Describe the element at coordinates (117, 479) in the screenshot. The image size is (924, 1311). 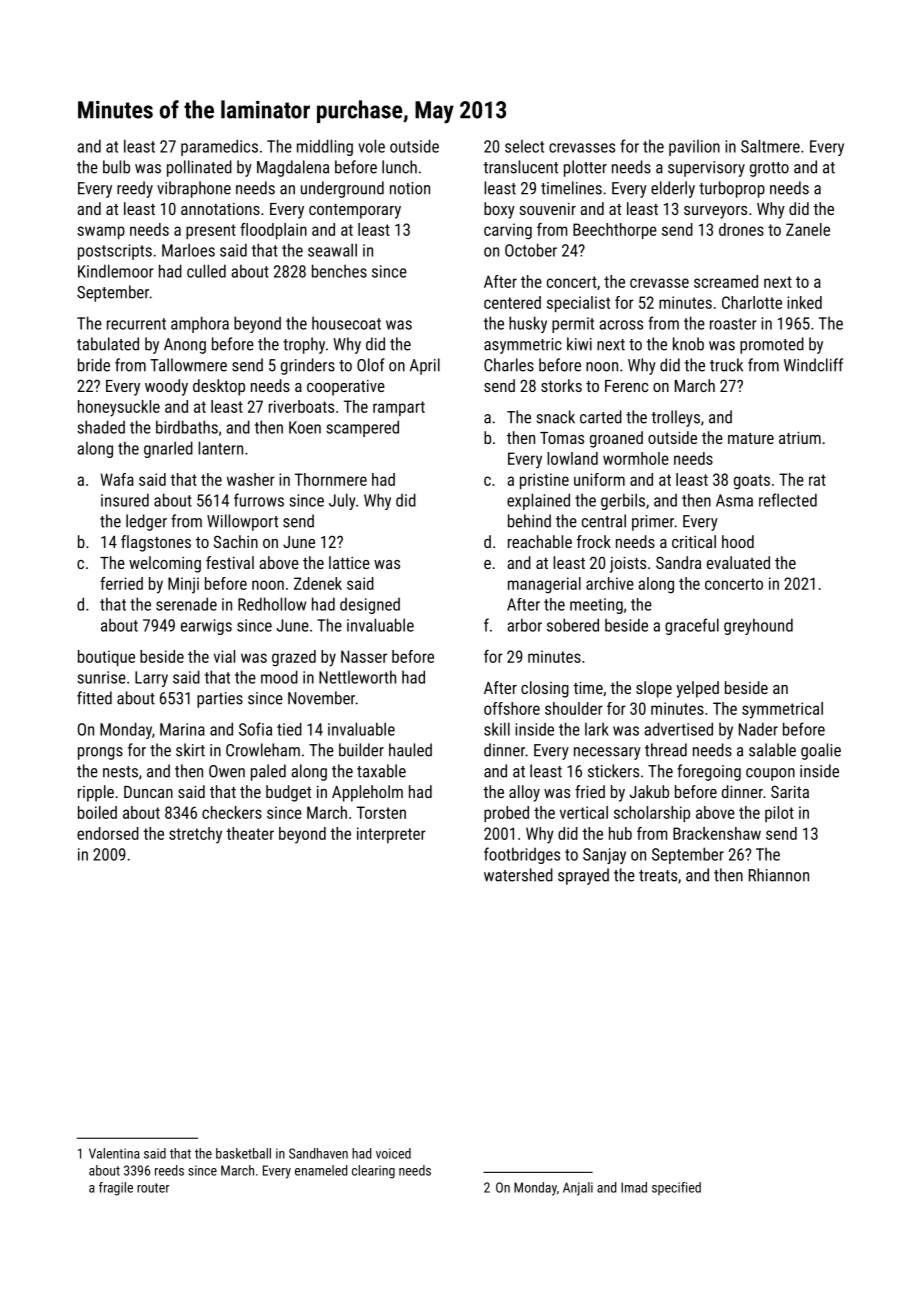
I see `Wafa` at that location.
